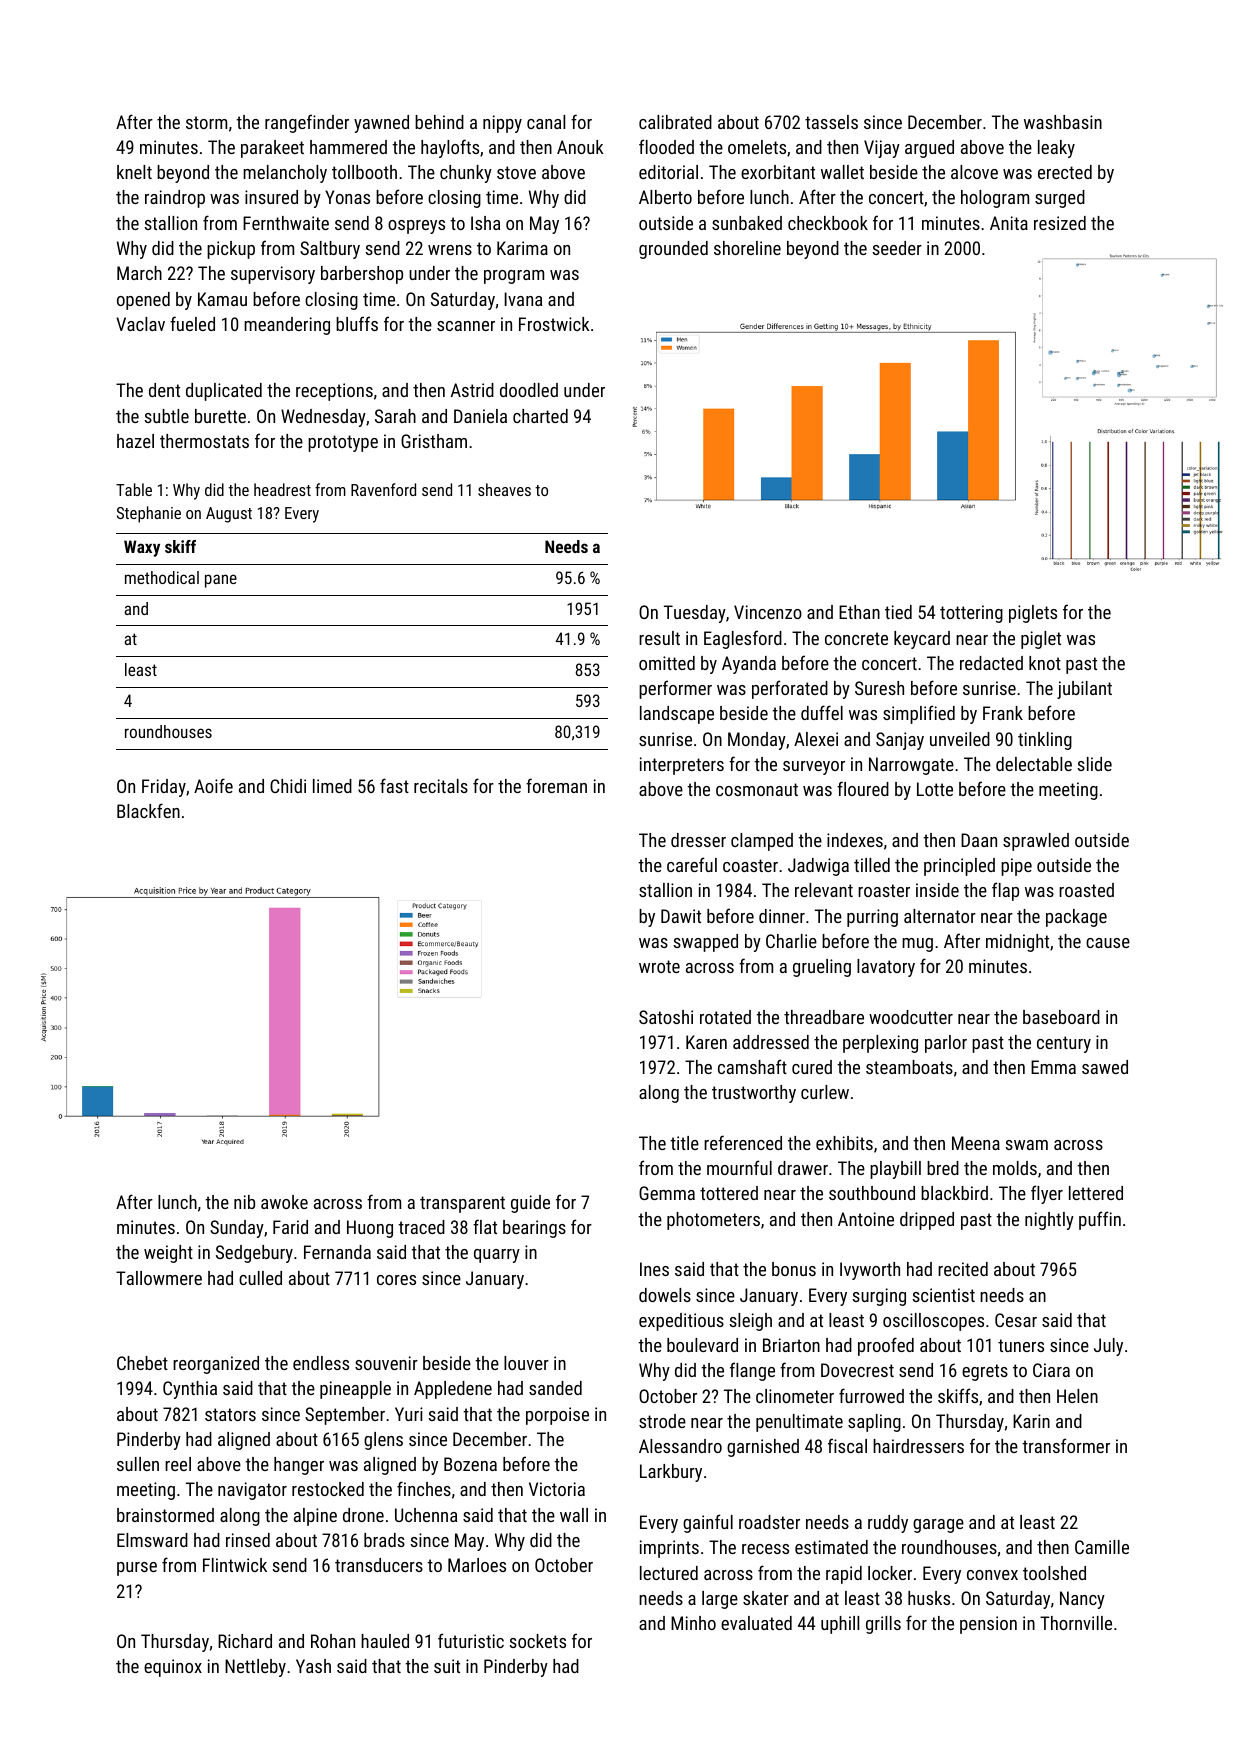  I want to click on equinox, so click(173, 1668).
